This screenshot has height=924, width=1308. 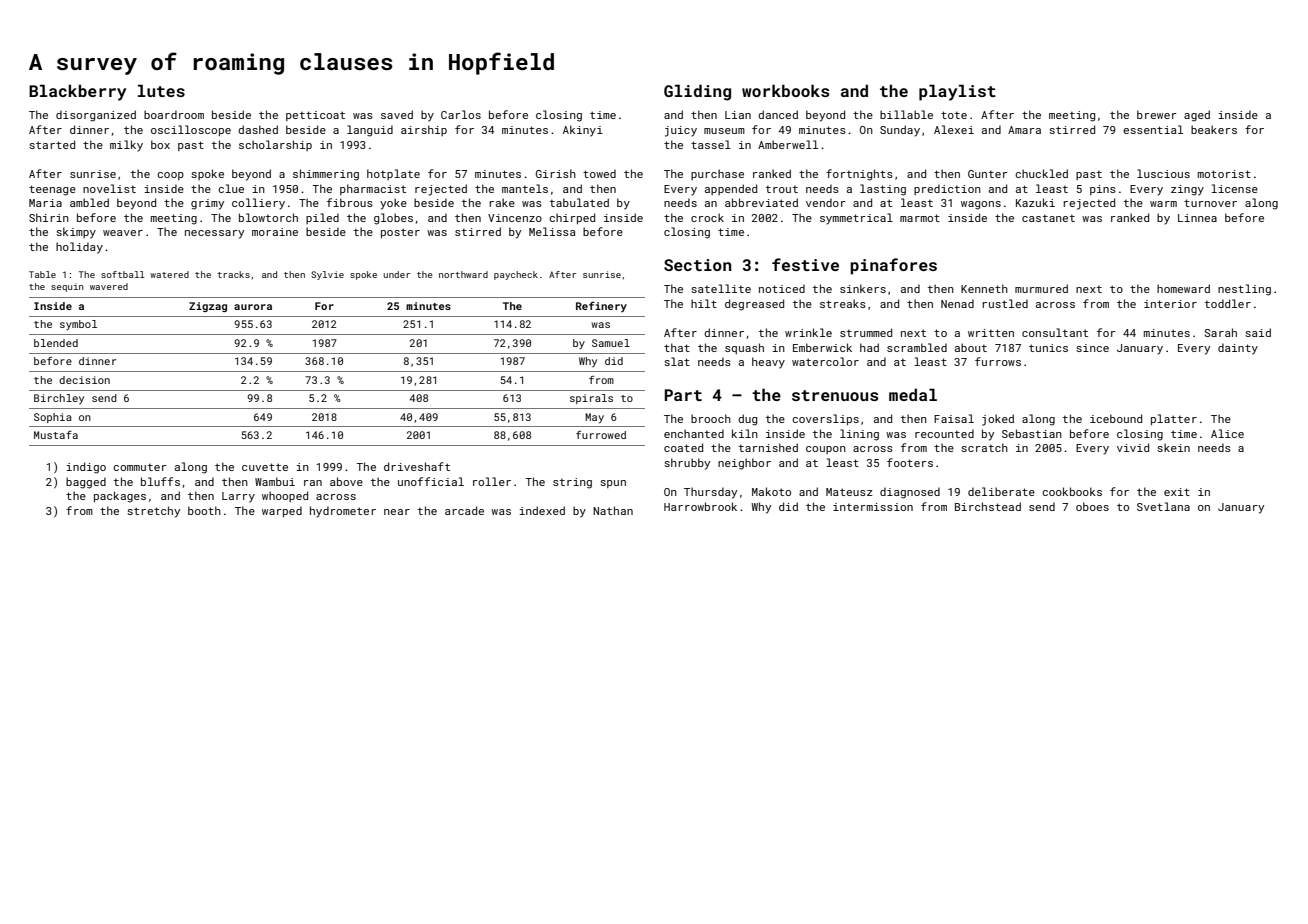 I want to click on aged, so click(x=1197, y=116).
